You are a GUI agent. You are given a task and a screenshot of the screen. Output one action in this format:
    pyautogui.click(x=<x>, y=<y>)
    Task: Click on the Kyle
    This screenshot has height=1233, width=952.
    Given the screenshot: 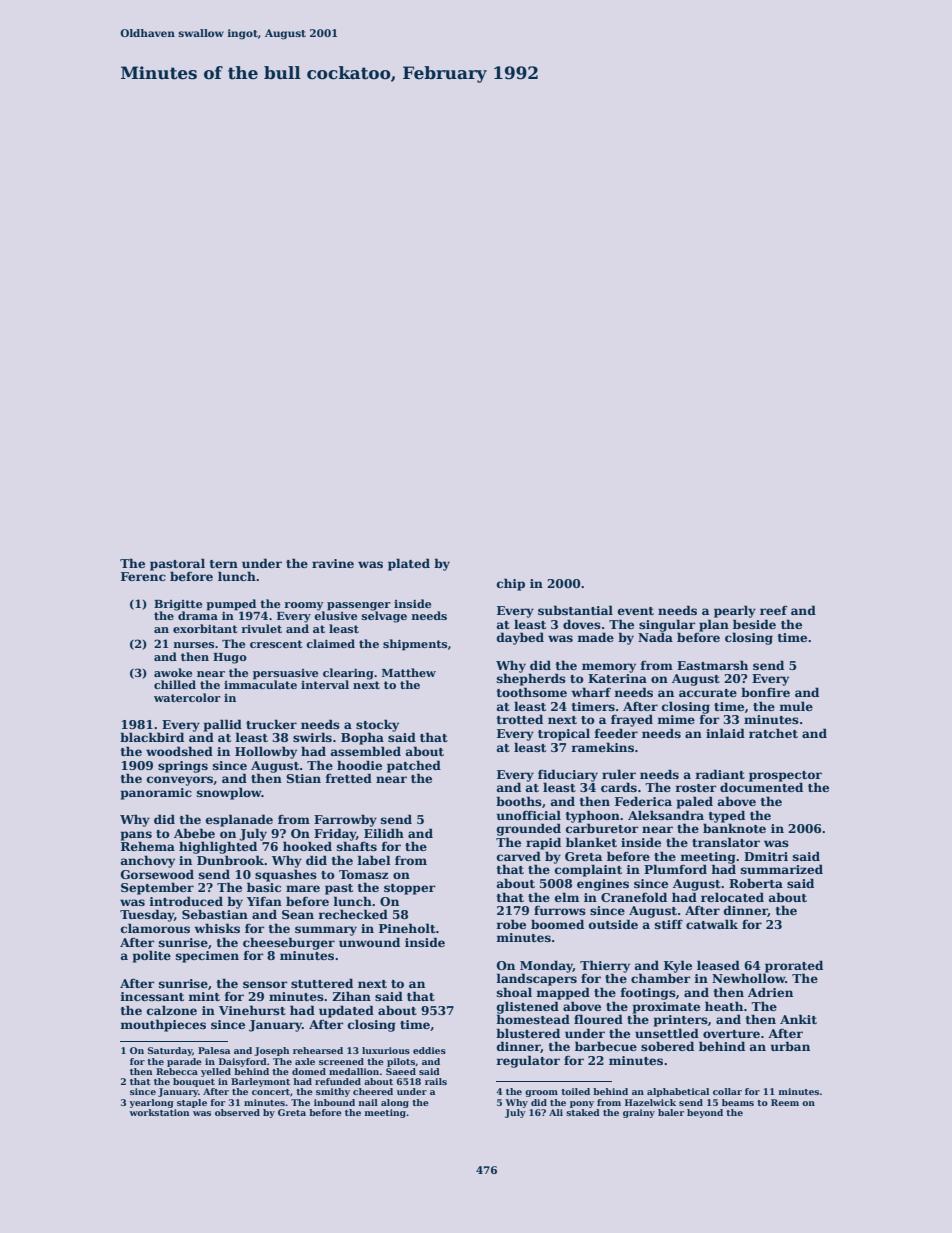 What is the action you would take?
    pyautogui.click(x=678, y=966)
